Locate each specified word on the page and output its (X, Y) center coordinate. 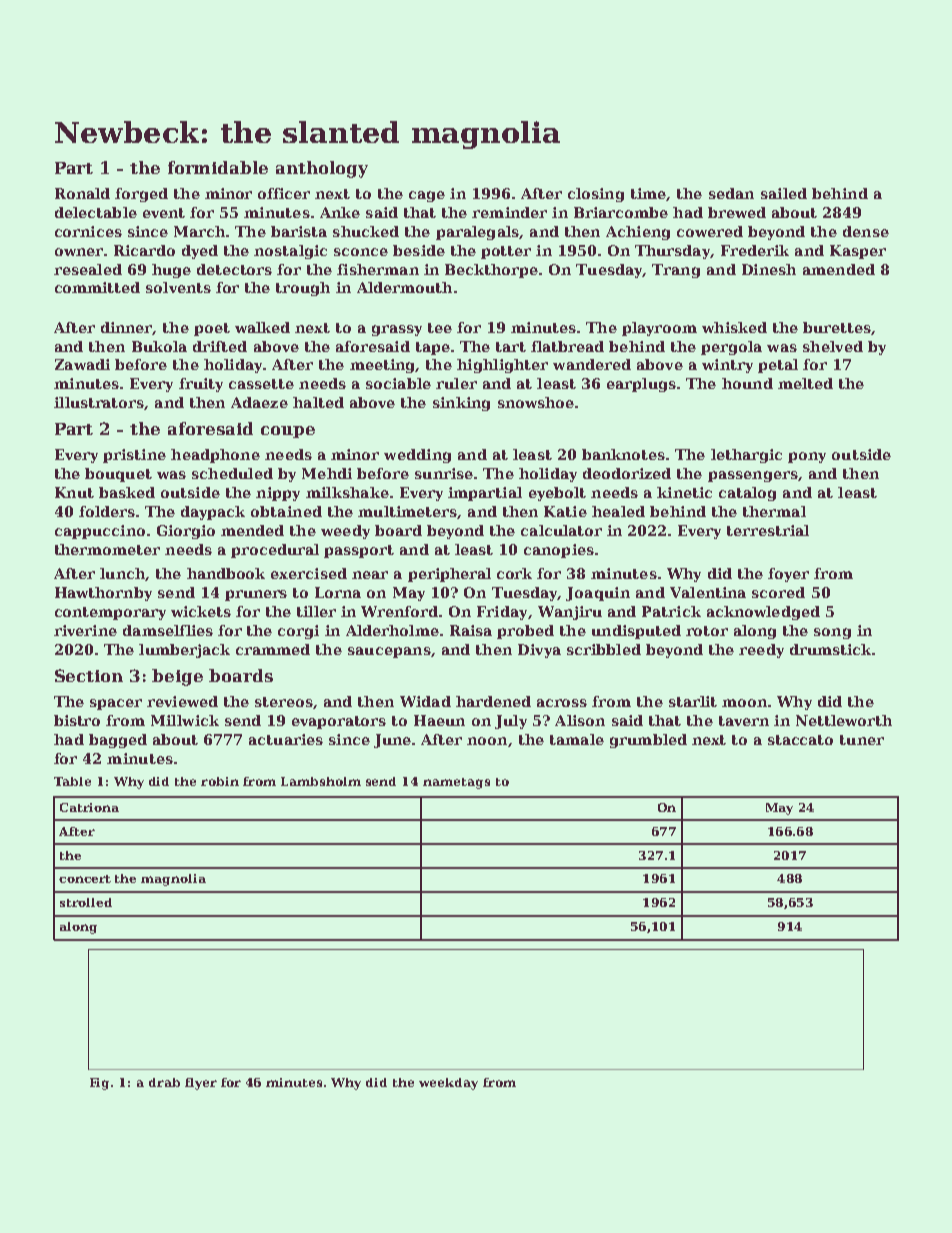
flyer (201, 1084)
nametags (456, 783)
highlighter (502, 366)
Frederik (755, 250)
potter (506, 252)
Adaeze (259, 402)
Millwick (185, 720)
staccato (800, 740)
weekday (448, 1084)
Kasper (858, 252)
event (164, 213)
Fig (99, 1084)
